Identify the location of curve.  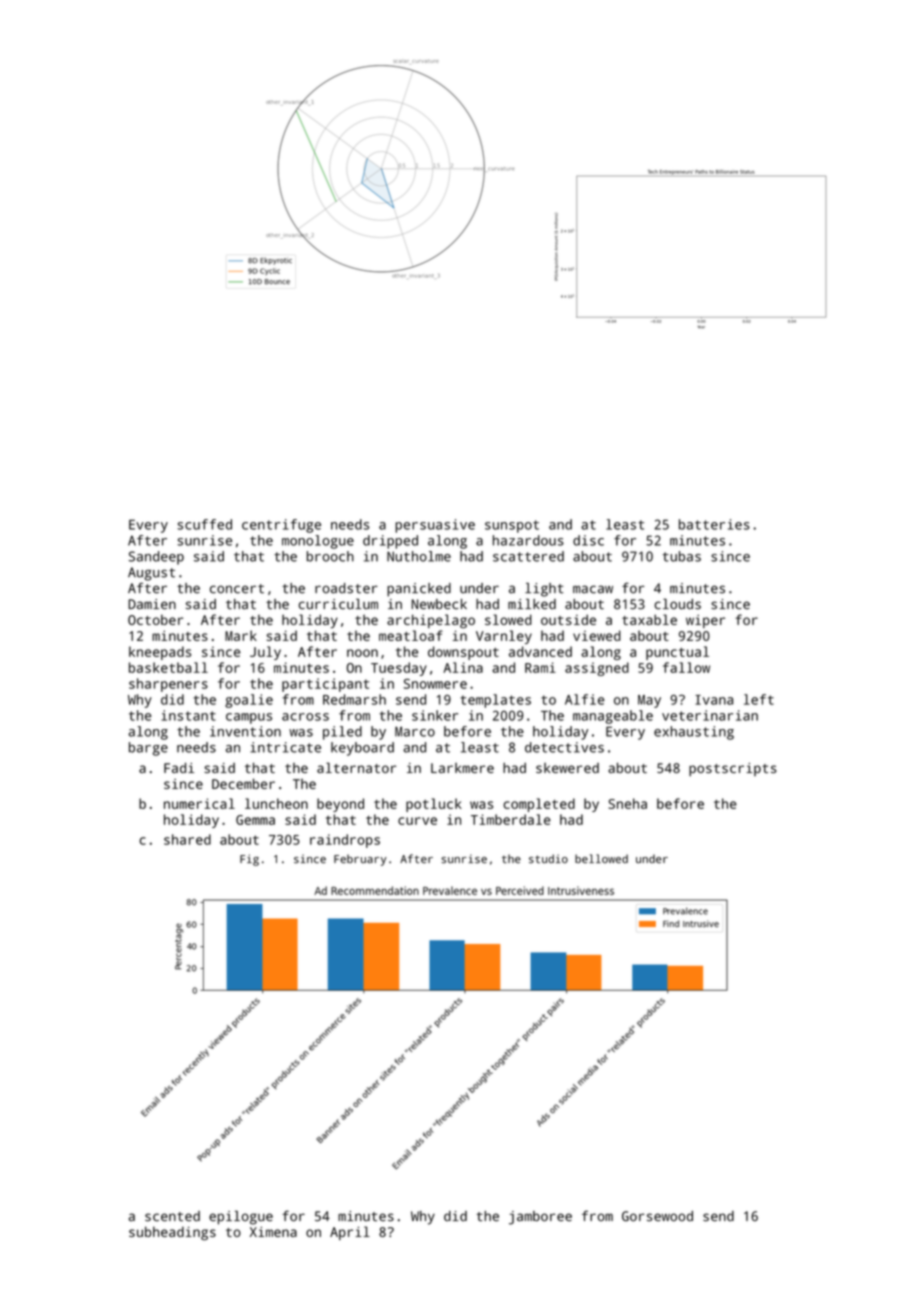
(417, 821).
